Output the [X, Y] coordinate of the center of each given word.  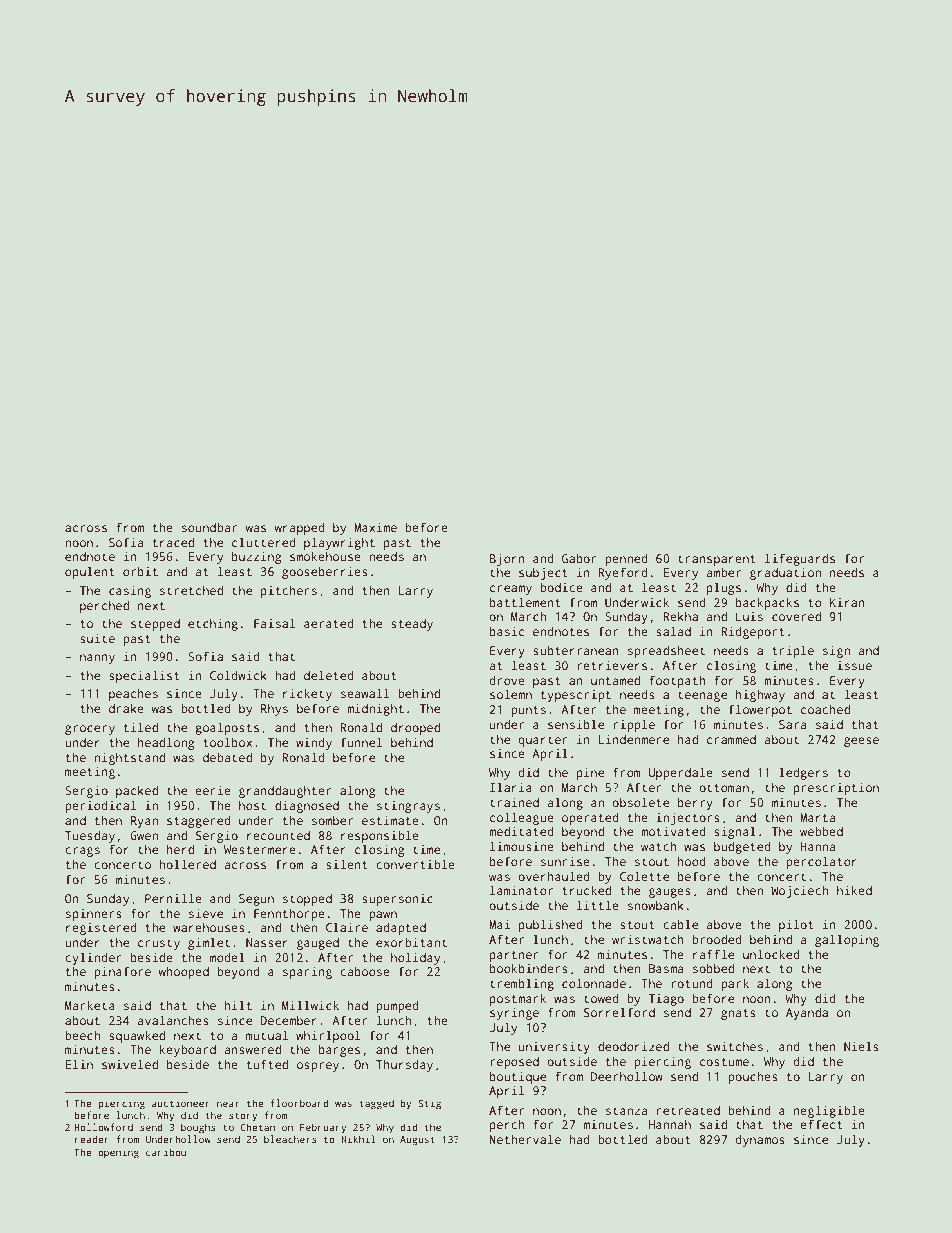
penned [626, 560]
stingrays [408, 807]
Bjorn [507, 560]
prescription [836, 789]
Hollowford [103, 1127]
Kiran [847, 602]
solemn [511, 694]
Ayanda [807, 1014]
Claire [347, 927]
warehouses [209, 927]
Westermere [260, 849]
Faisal [275, 623]
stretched [191, 590]
